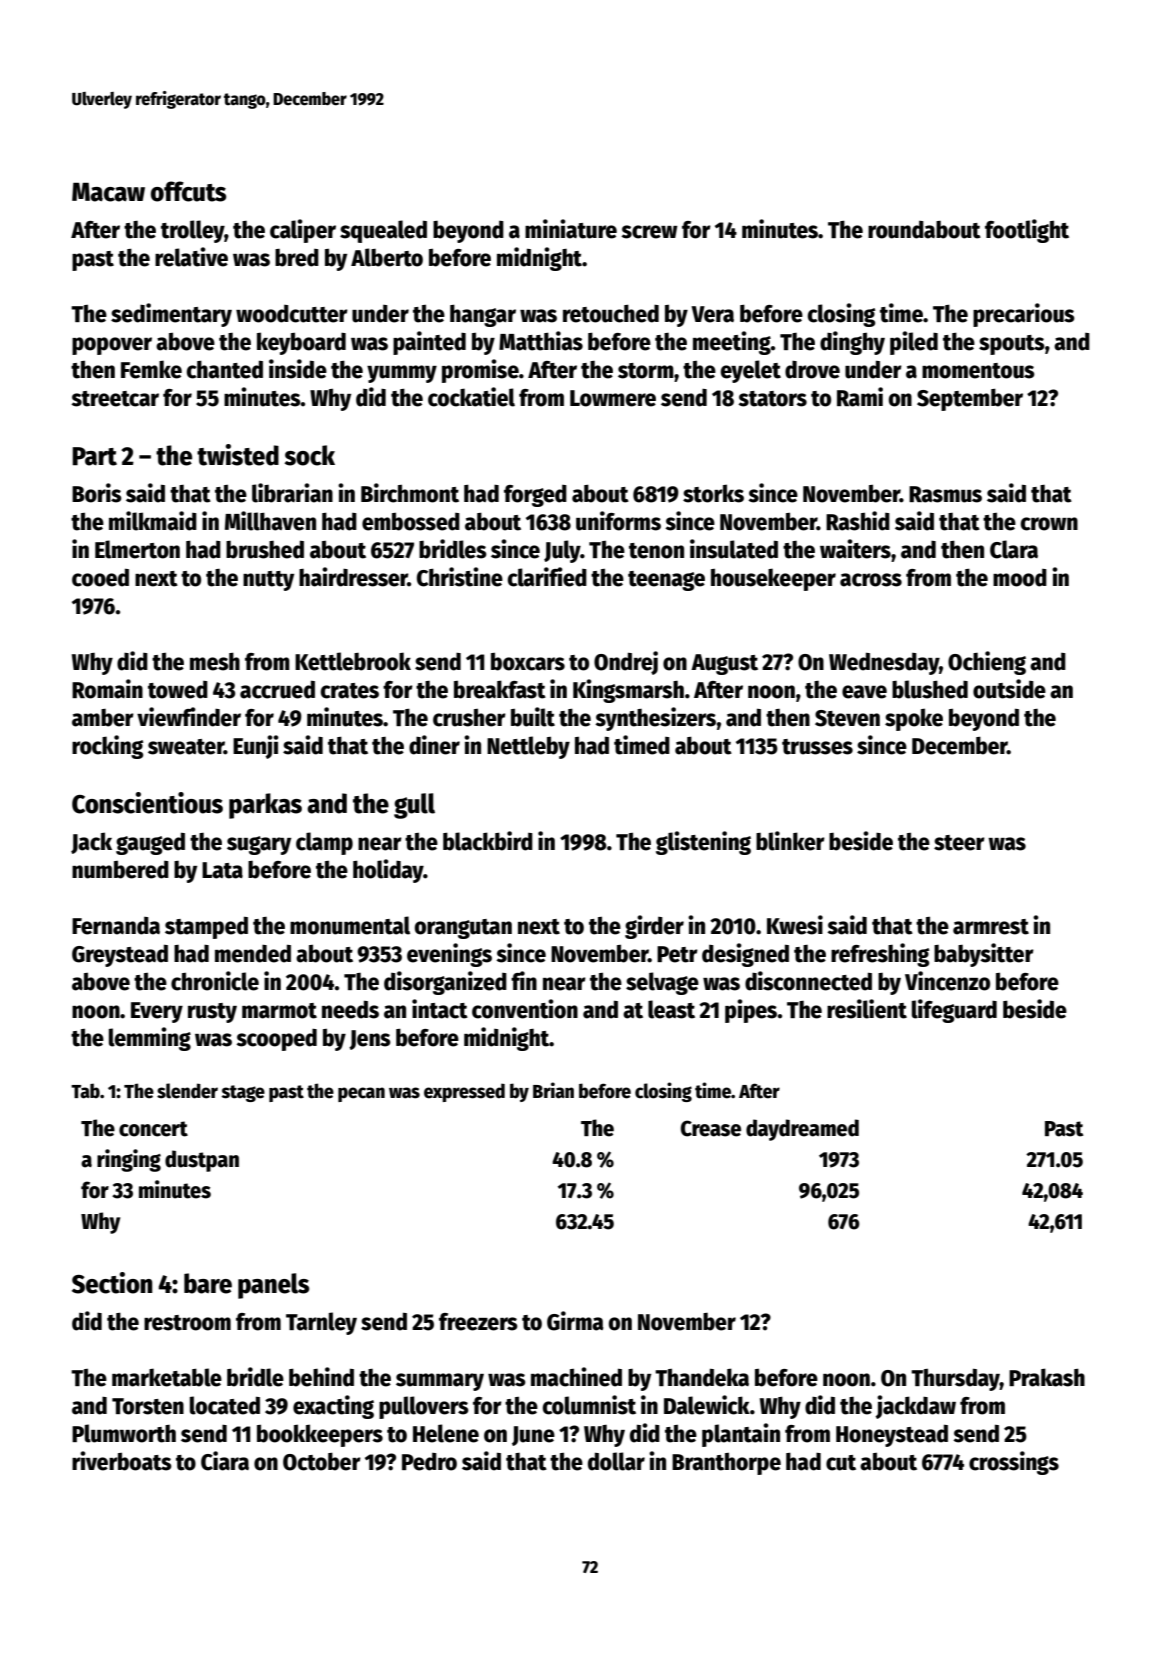 The width and height of the page is (1165, 1654). Describe the element at coordinates (122, 1461) in the page. I see `riverboats` at that location.
